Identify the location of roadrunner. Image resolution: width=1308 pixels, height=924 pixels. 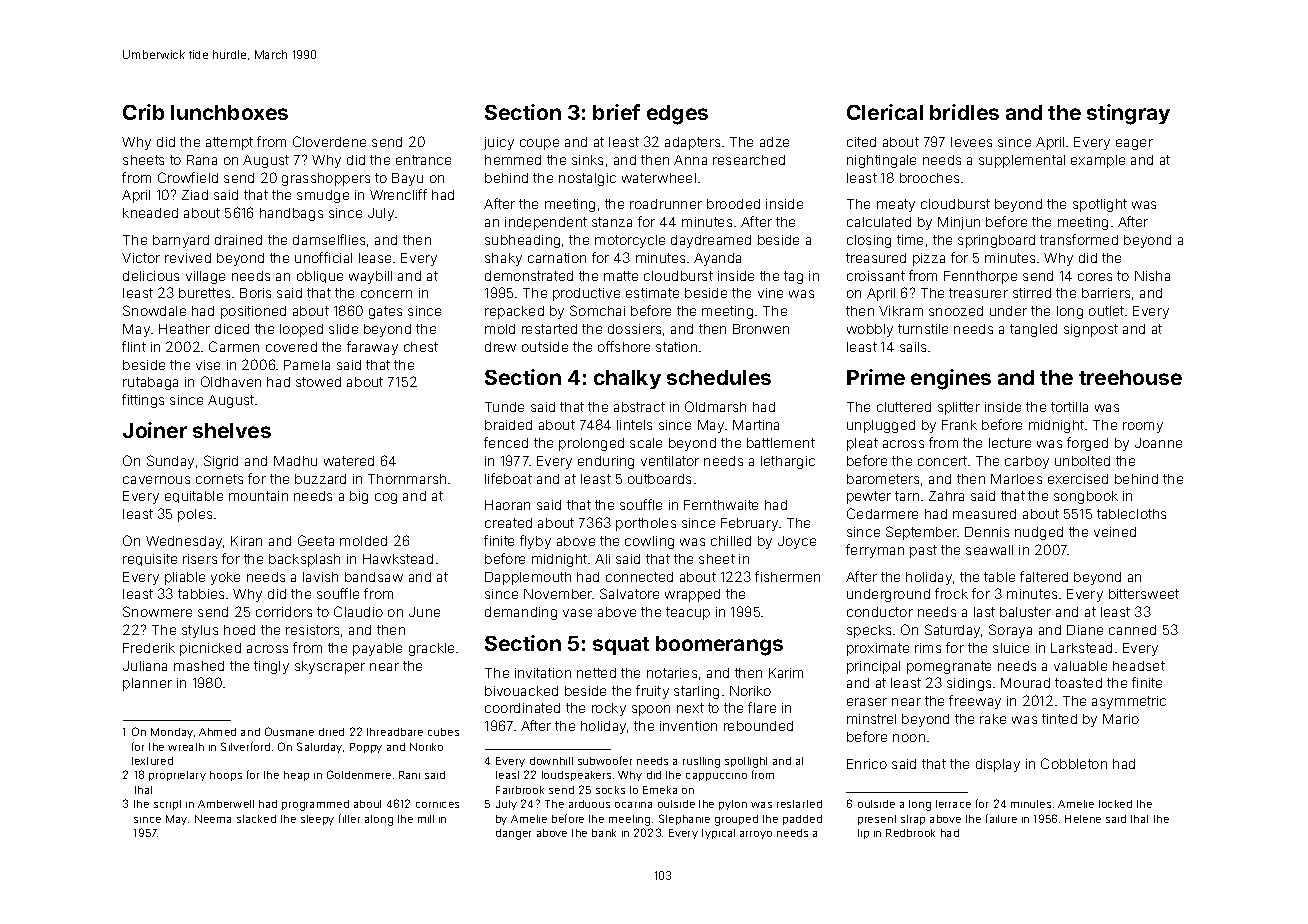
(666, 204).
